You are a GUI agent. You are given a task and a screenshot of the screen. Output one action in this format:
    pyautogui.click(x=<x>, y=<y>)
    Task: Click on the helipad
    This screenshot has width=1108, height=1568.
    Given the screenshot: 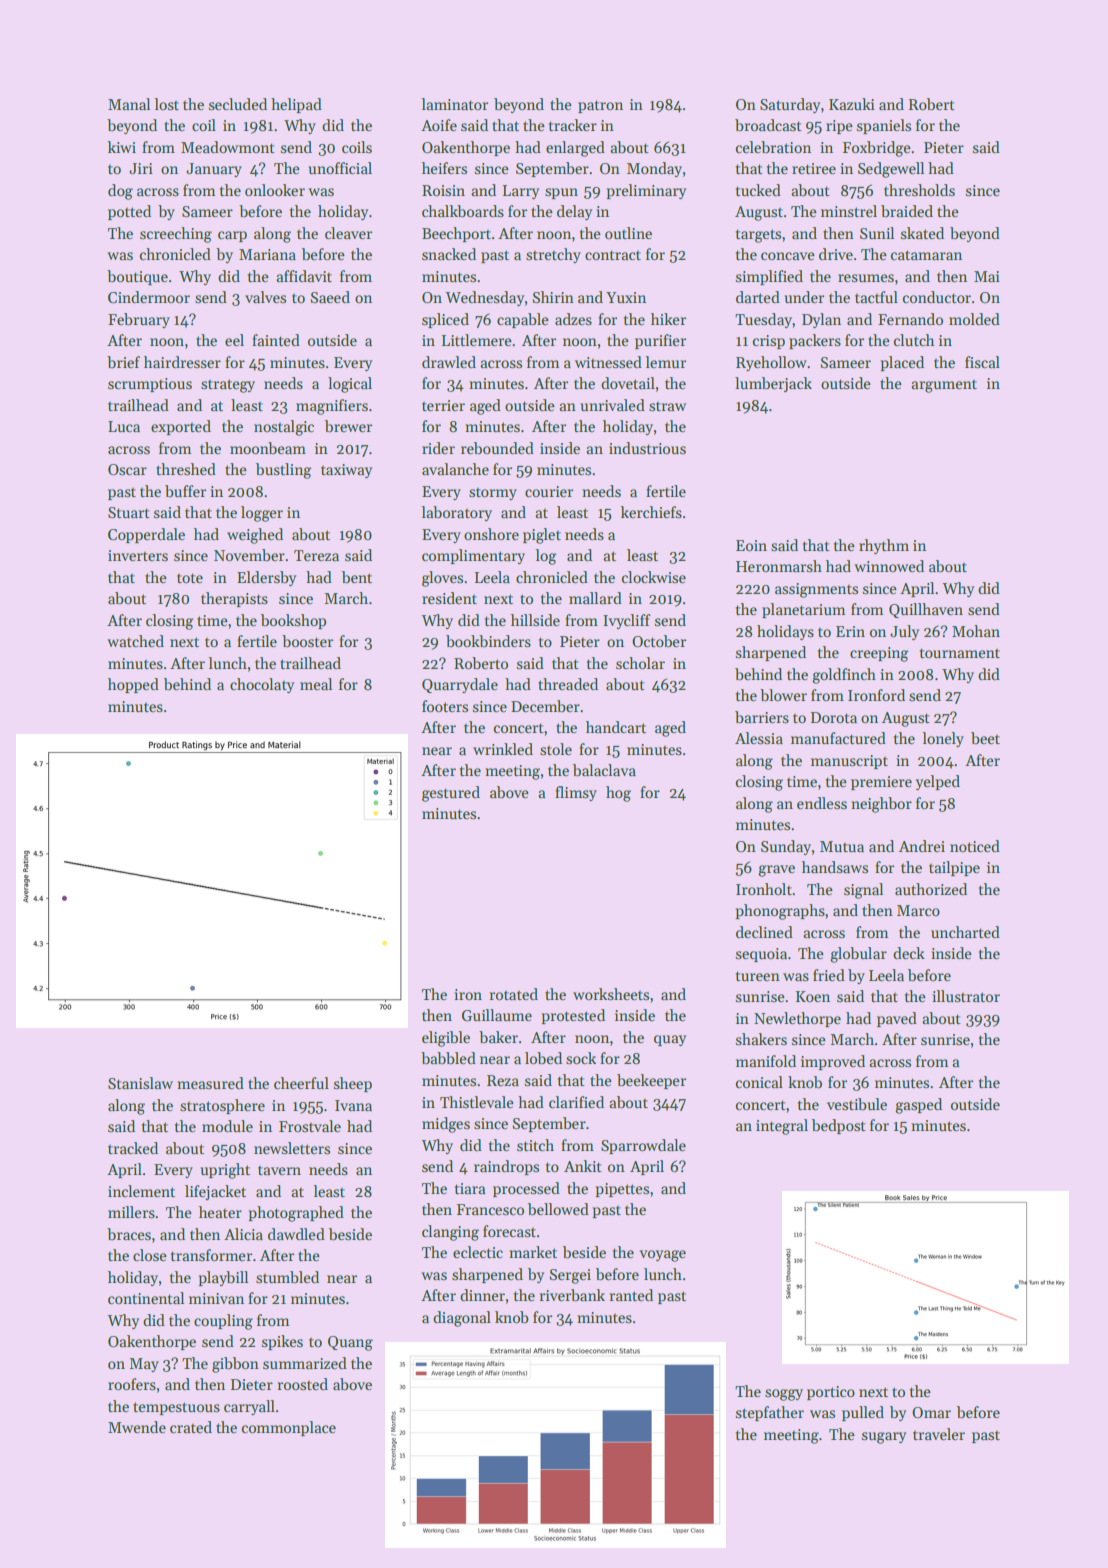 What is the action you would take?
    pyautogui.click(x=296, y=105)
